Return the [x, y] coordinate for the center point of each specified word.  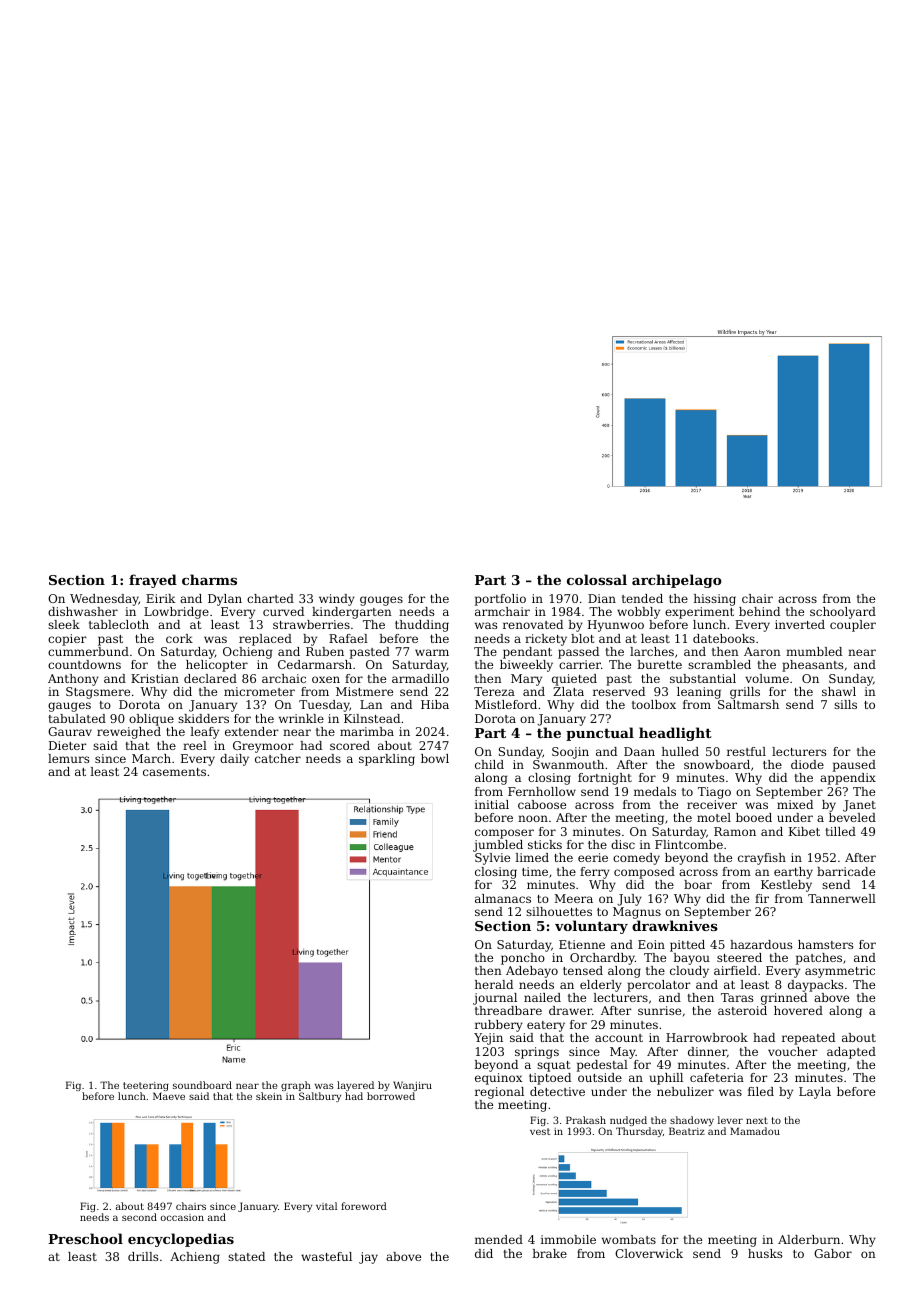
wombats [629, 1239]
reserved [619, 691]
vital [326, 1206]
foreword [364, 1206]
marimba [367, 731]
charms [209, 579]
